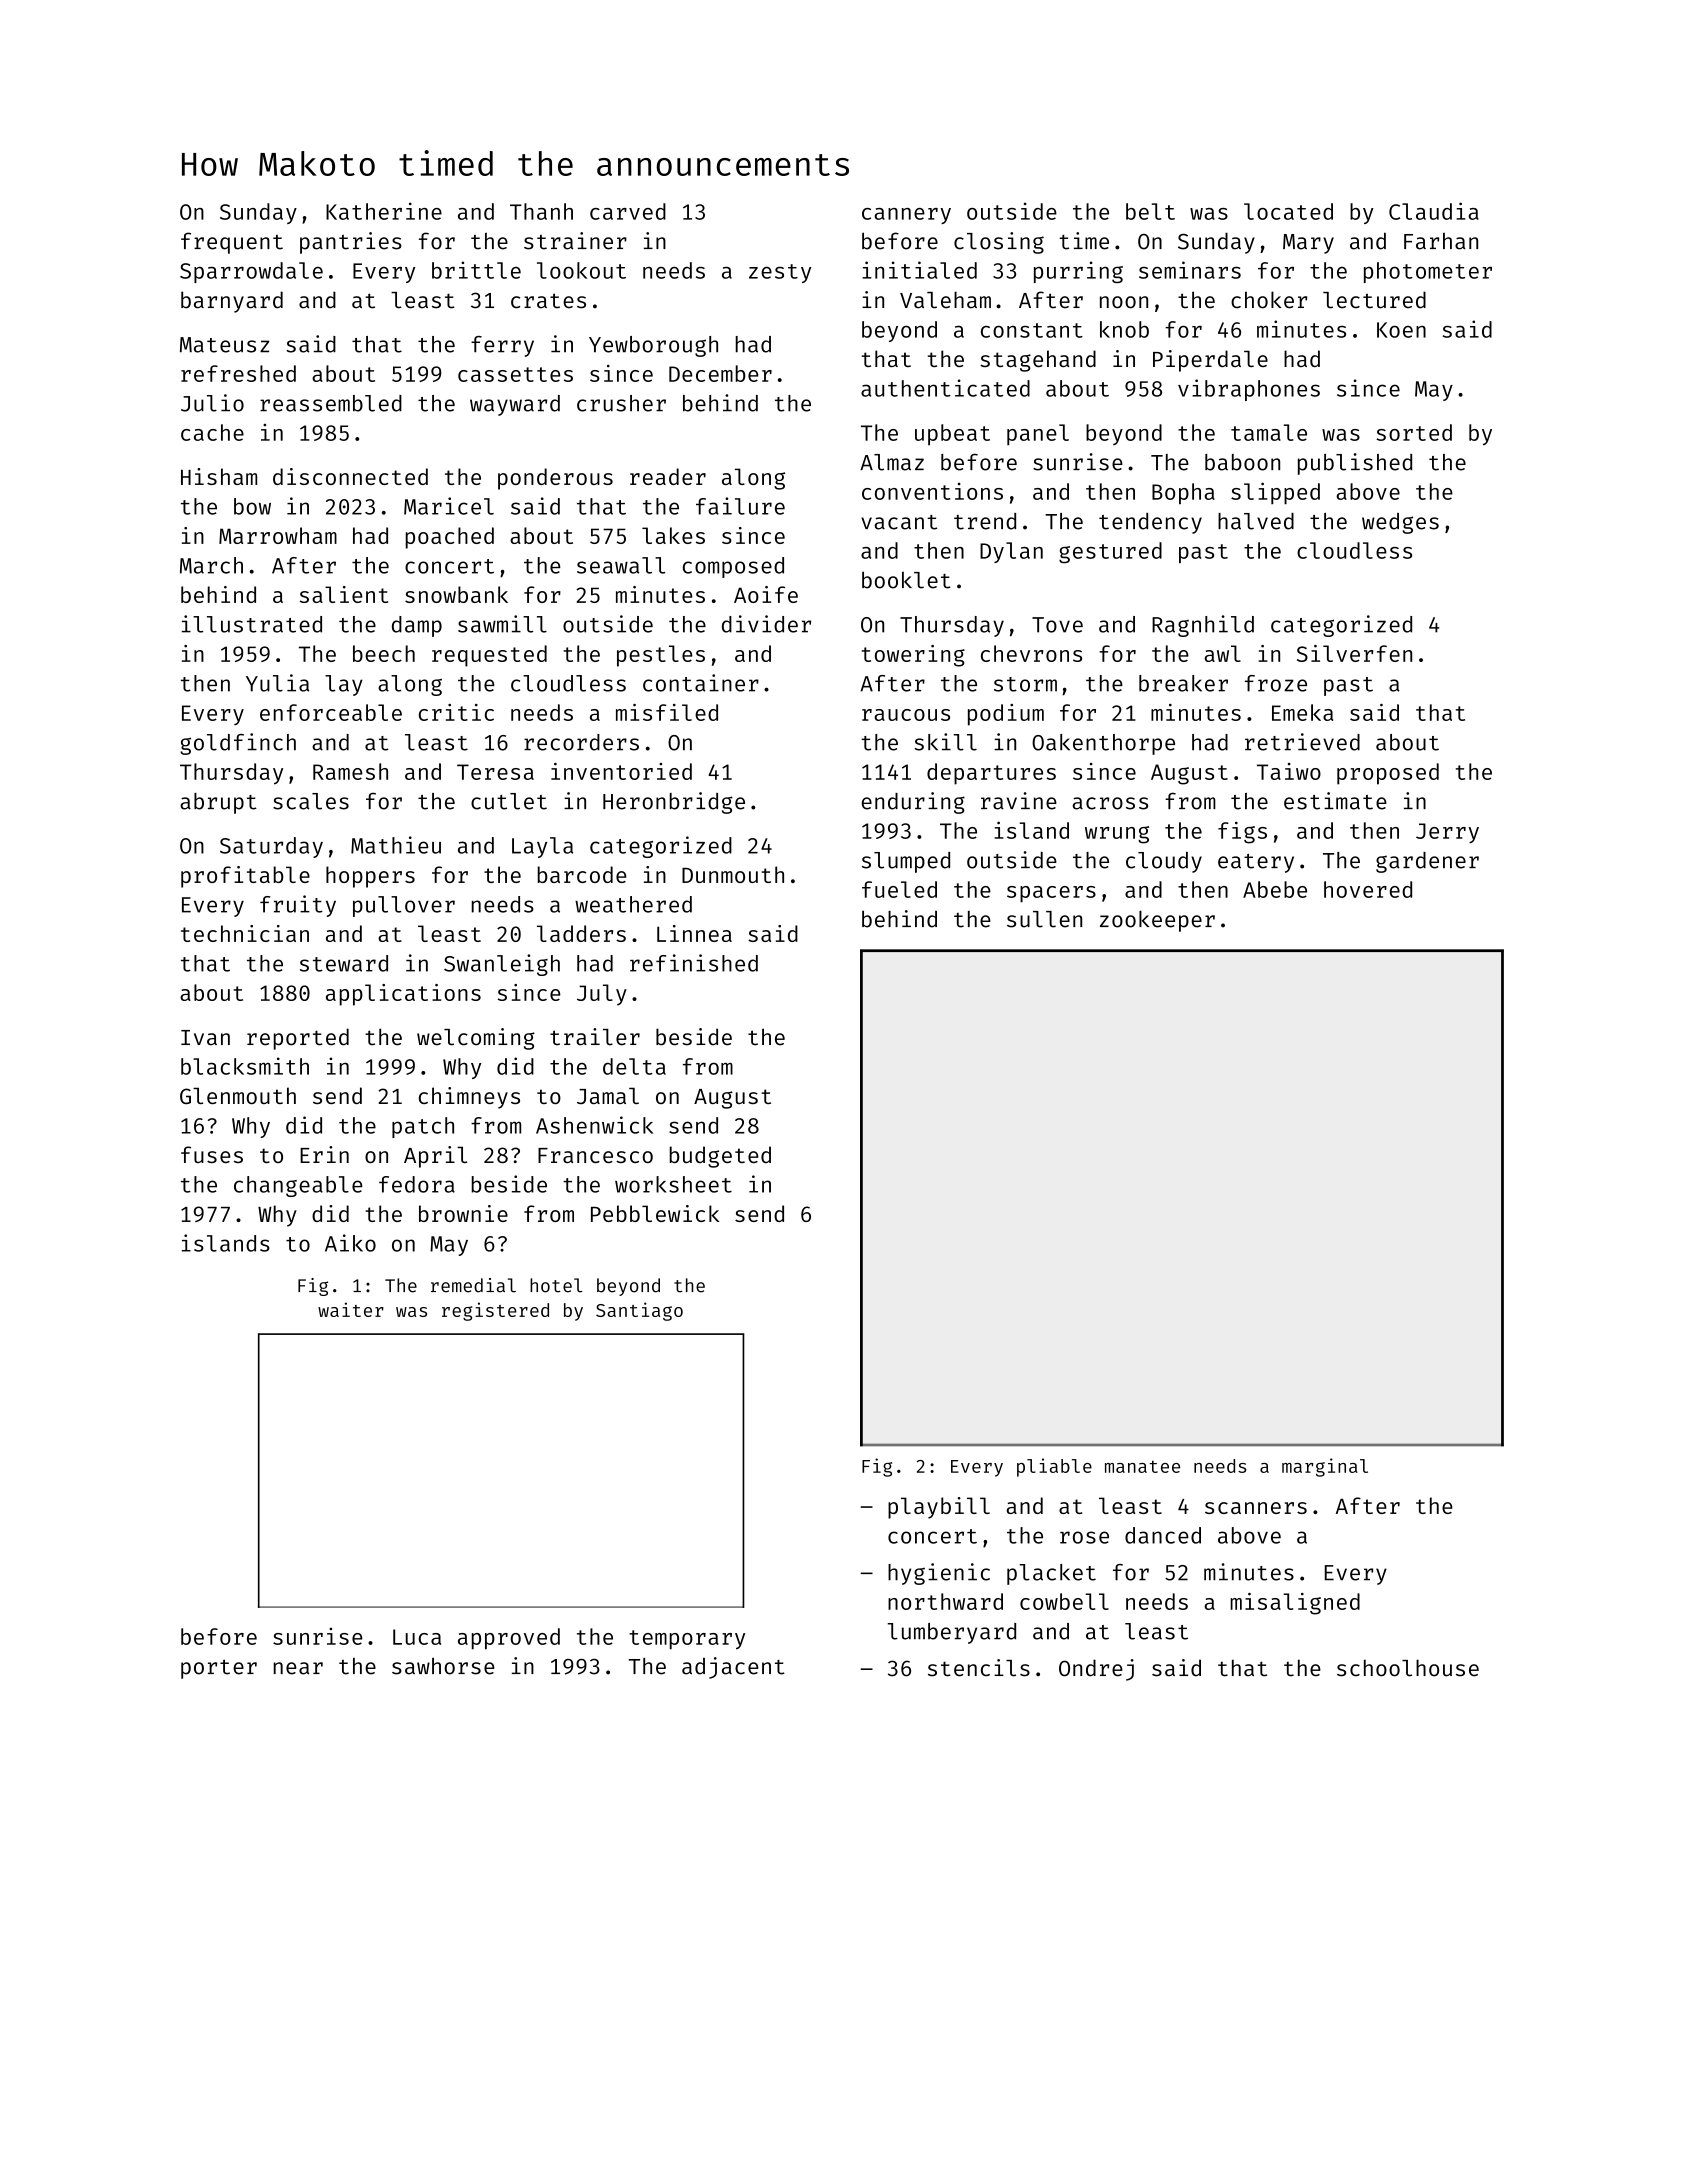  Describe the element at coordinates (1044, 919) in the document. I see `sullen` at that location.
